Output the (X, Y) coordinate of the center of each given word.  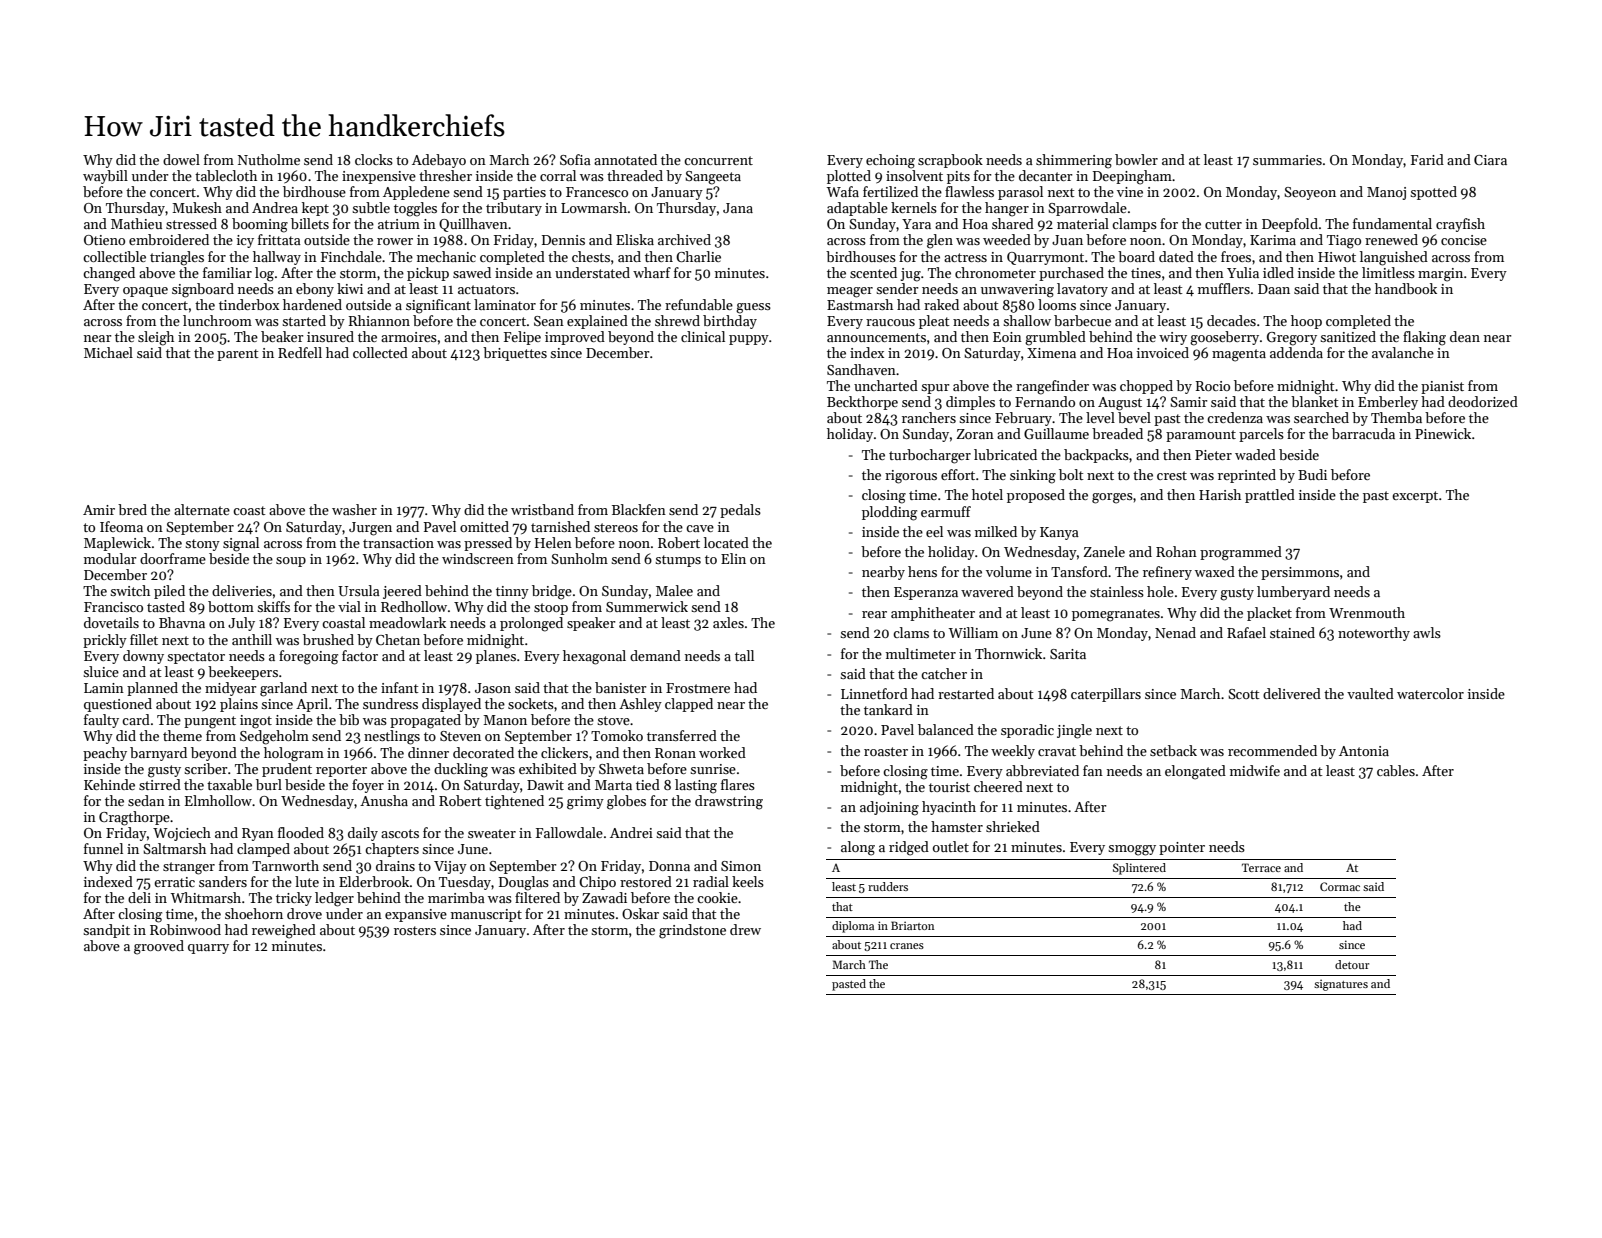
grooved (159, 947)
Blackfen (639, 509)
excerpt (1415, 497)
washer (354, 509)
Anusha (384, 800)
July (241, 624)
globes (626, 802)
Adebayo (439, 161)
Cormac (1340, 886)
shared (1013, 223)
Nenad (1175, 632)
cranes (907, 946)
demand (655, 655)
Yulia (1243, 272)
